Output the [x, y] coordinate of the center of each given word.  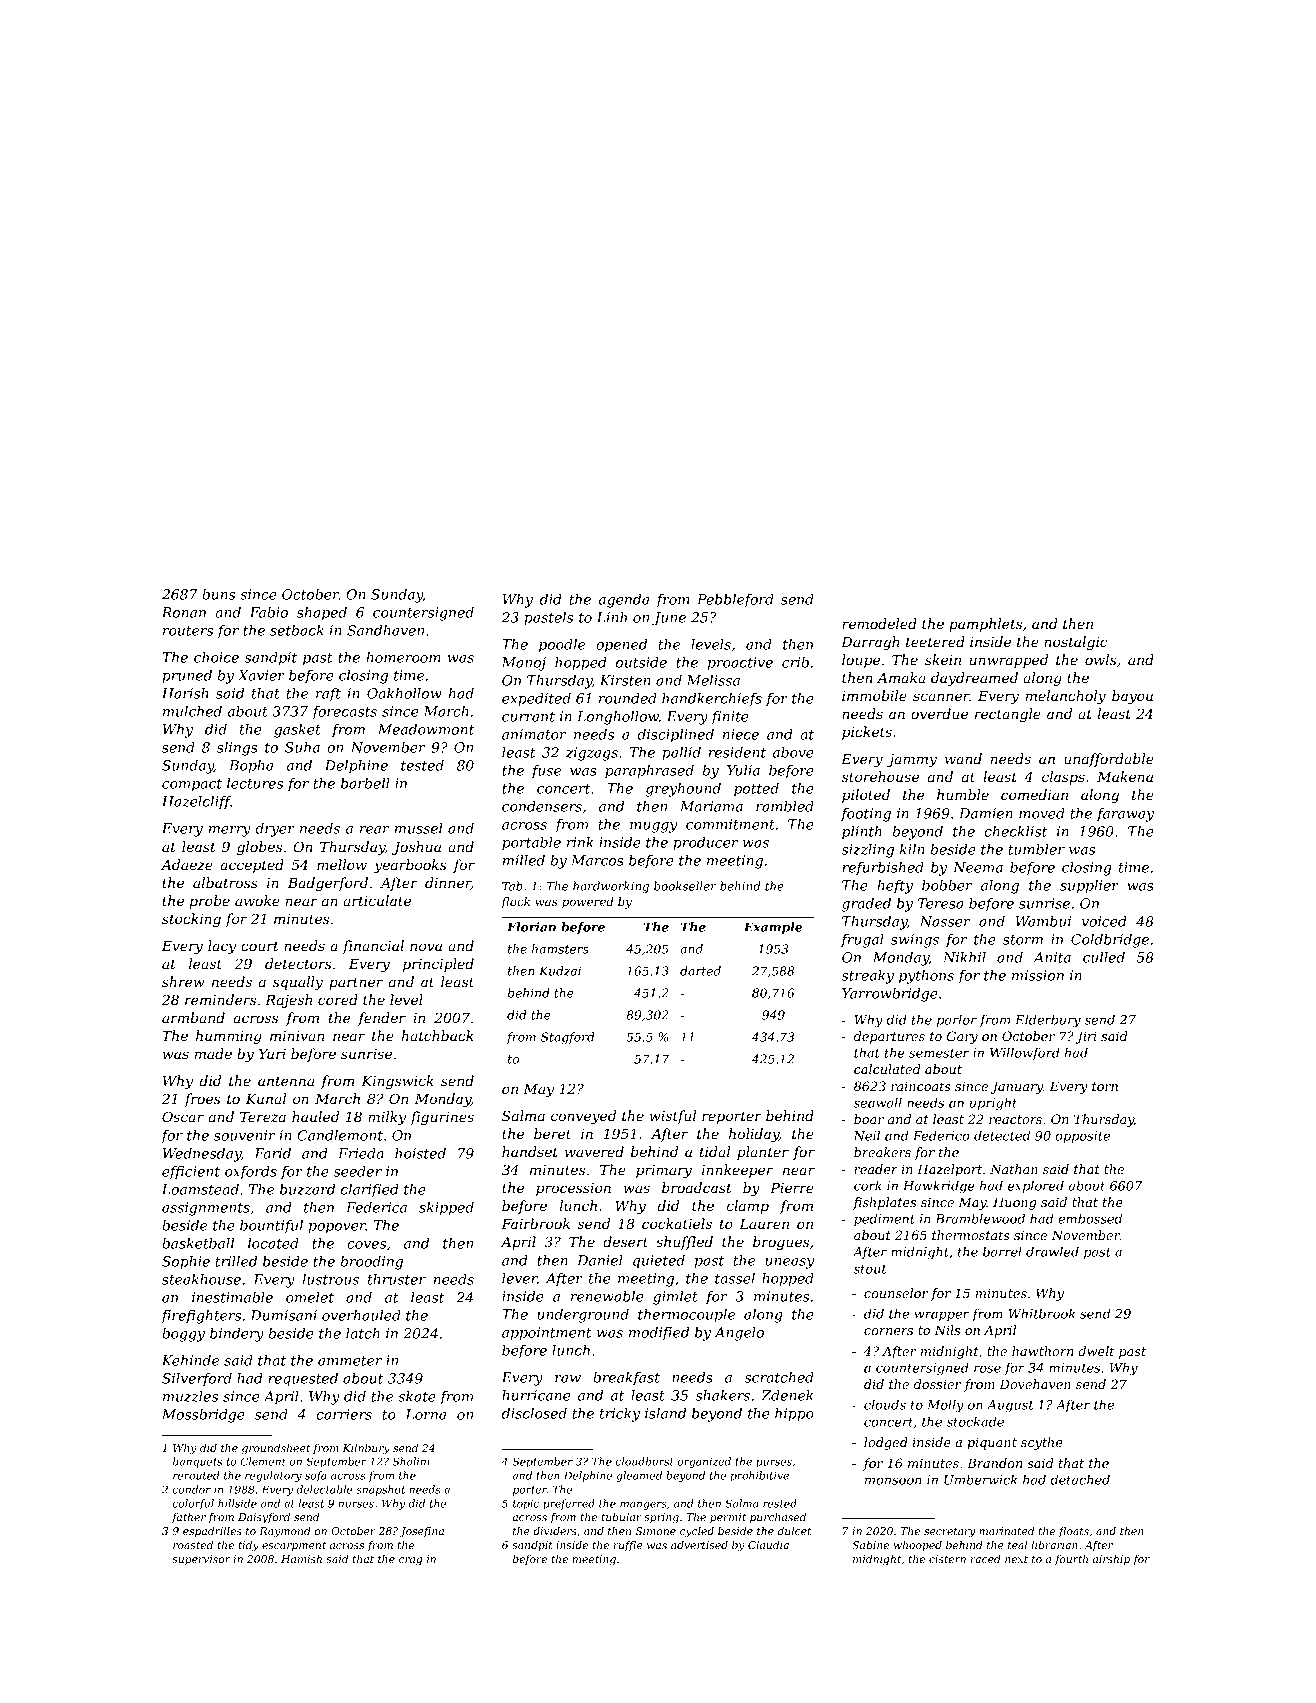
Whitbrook [1041, 1313]
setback [297, 630]
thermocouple [686, 1316]
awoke [257, 900]
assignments [206, 1209]
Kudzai [560, 971]
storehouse [880, 776]
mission [1038, 975]
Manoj [523, 664]
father [189, 1518]
